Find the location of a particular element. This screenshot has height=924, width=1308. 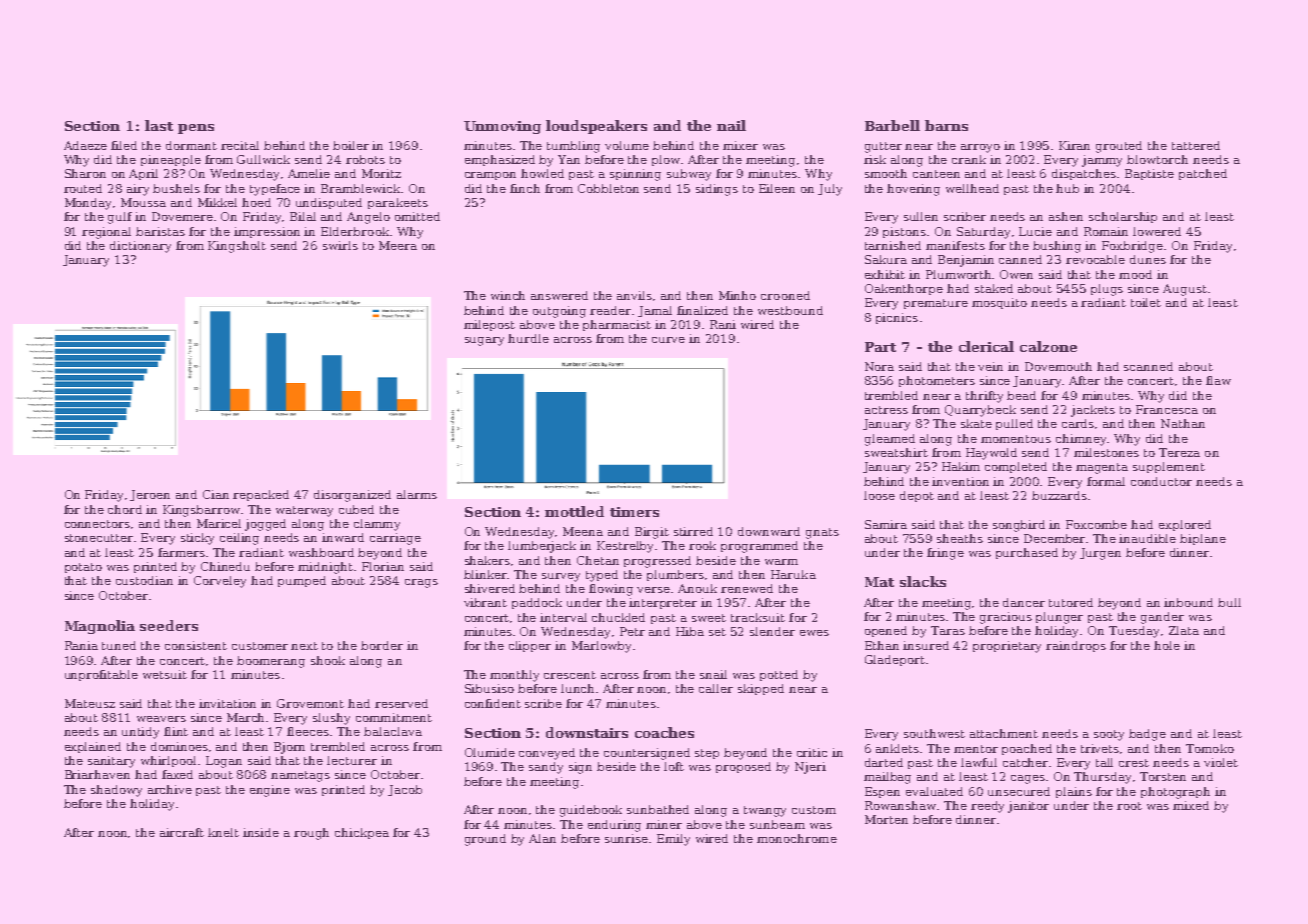

sugary is located at coordinates (484, 341).
